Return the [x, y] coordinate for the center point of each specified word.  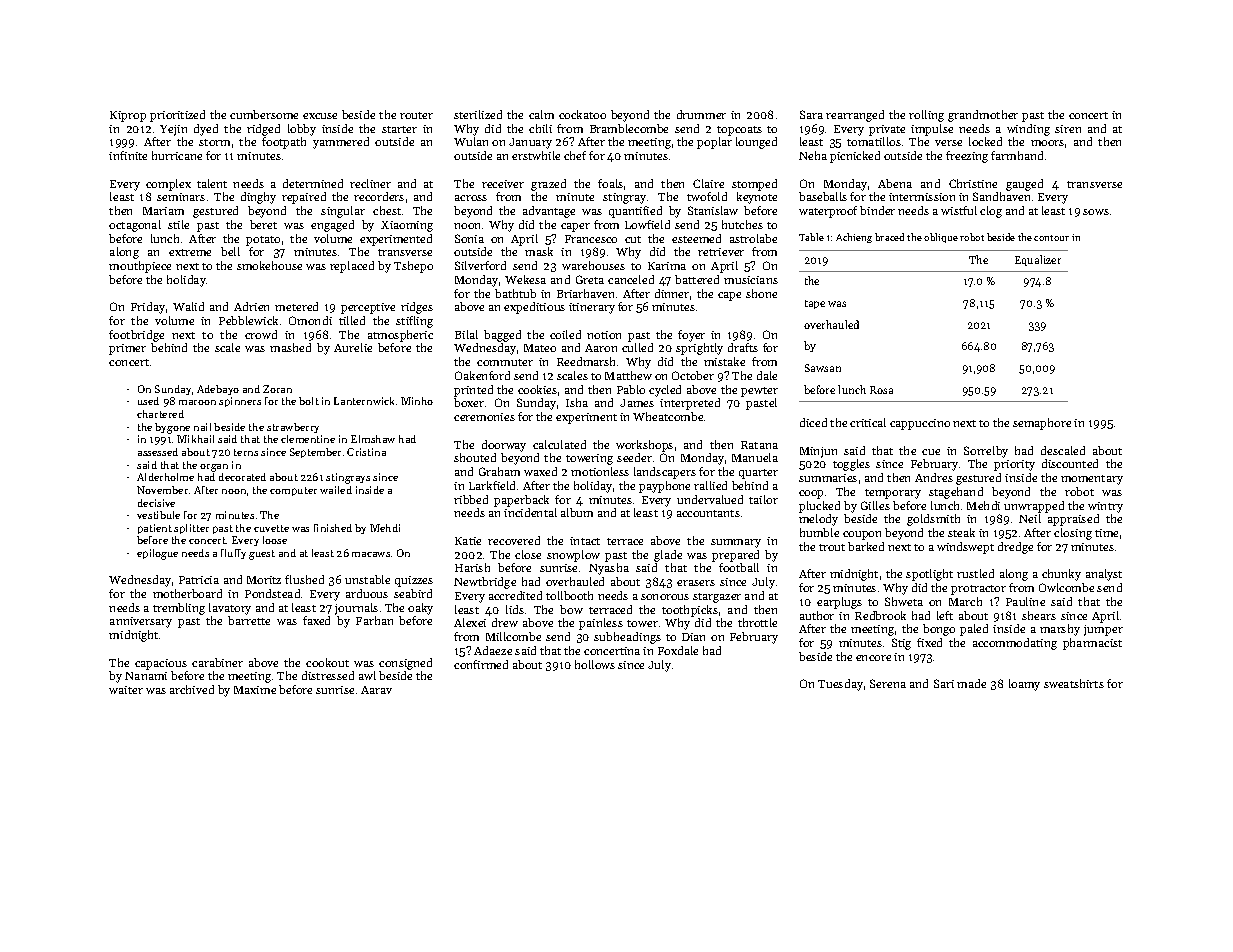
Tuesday [840, 685]
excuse [320, 116]
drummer [701, 114]
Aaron [601, 348]
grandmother [983, 116]
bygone [172, 428]
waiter [126, 690]
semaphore [1042, 424]
